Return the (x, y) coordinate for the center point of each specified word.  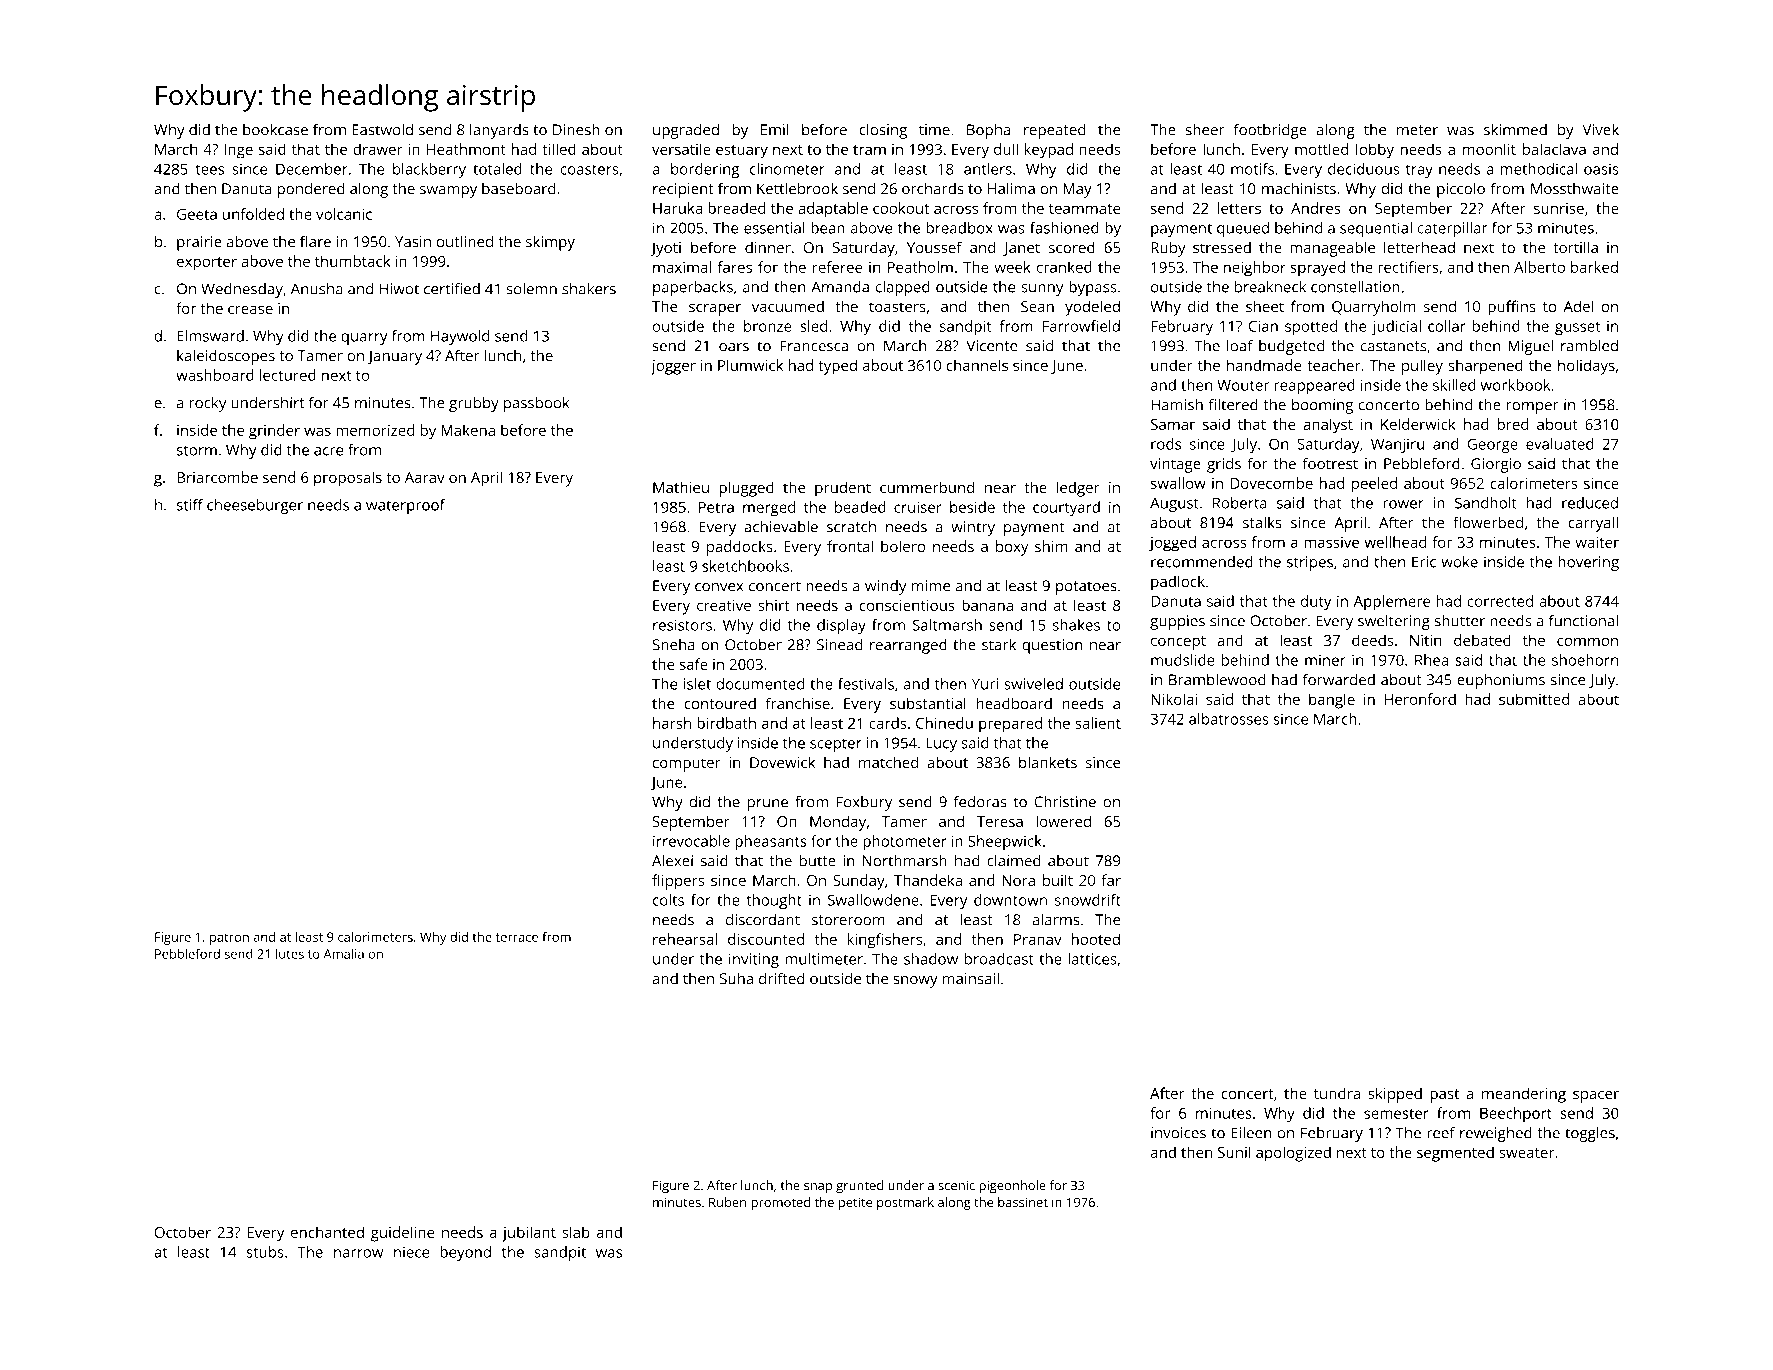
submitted (1534, 699)
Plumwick (750, 365)
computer (687, 765)
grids (1224, 465)
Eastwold (382, 130)
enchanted (327, 1232)
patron (229, 939)
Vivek (1600, 130)
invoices (1178, 1133)
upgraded (686, 131)
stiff (190, 505)
